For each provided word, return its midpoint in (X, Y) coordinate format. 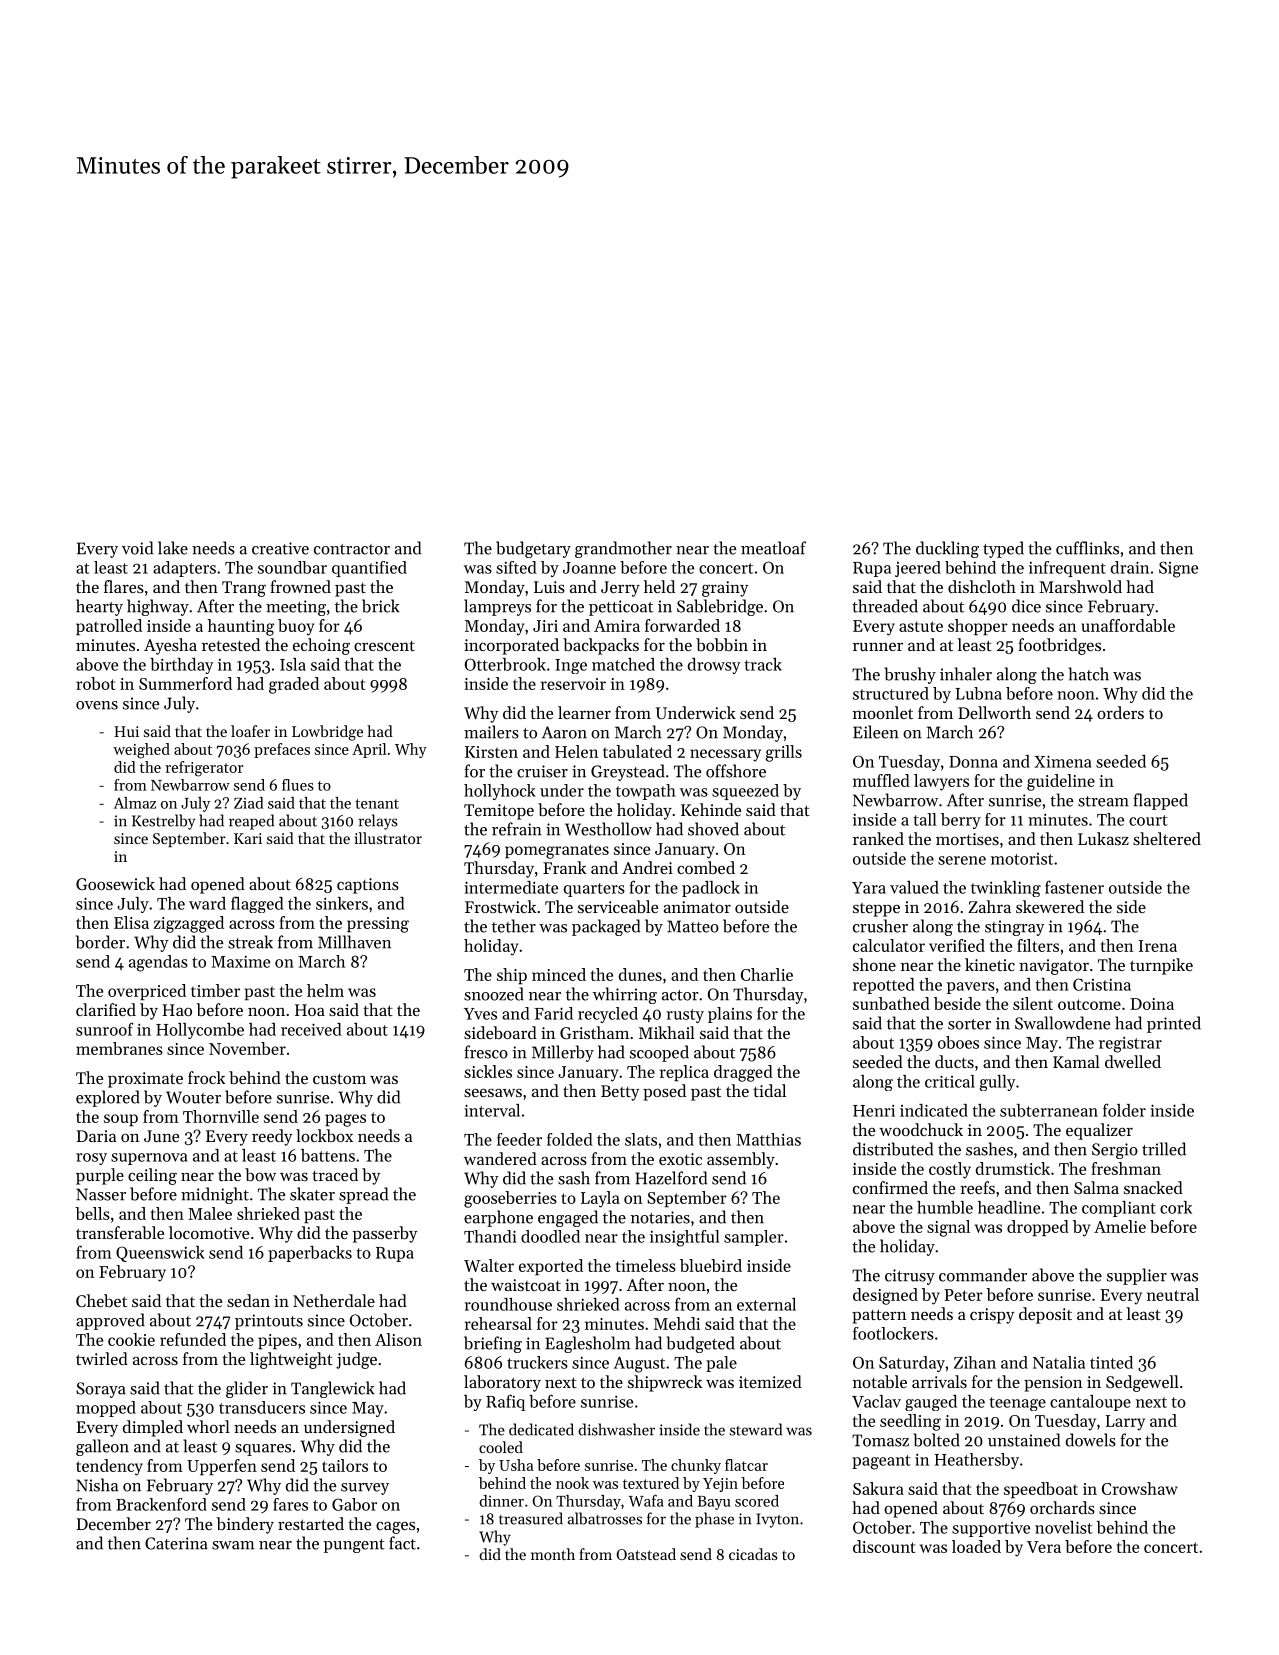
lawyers (941, 782)
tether (514, 926)
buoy (296, 627)
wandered (500, 1158)
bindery (245, 1525)
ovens (97, 705)
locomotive (209, 1232)
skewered (1050, 906)
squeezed (745, 792)
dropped (1038, 1228)
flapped (1160, 801)
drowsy (714, 666)
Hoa (310, 1010)
